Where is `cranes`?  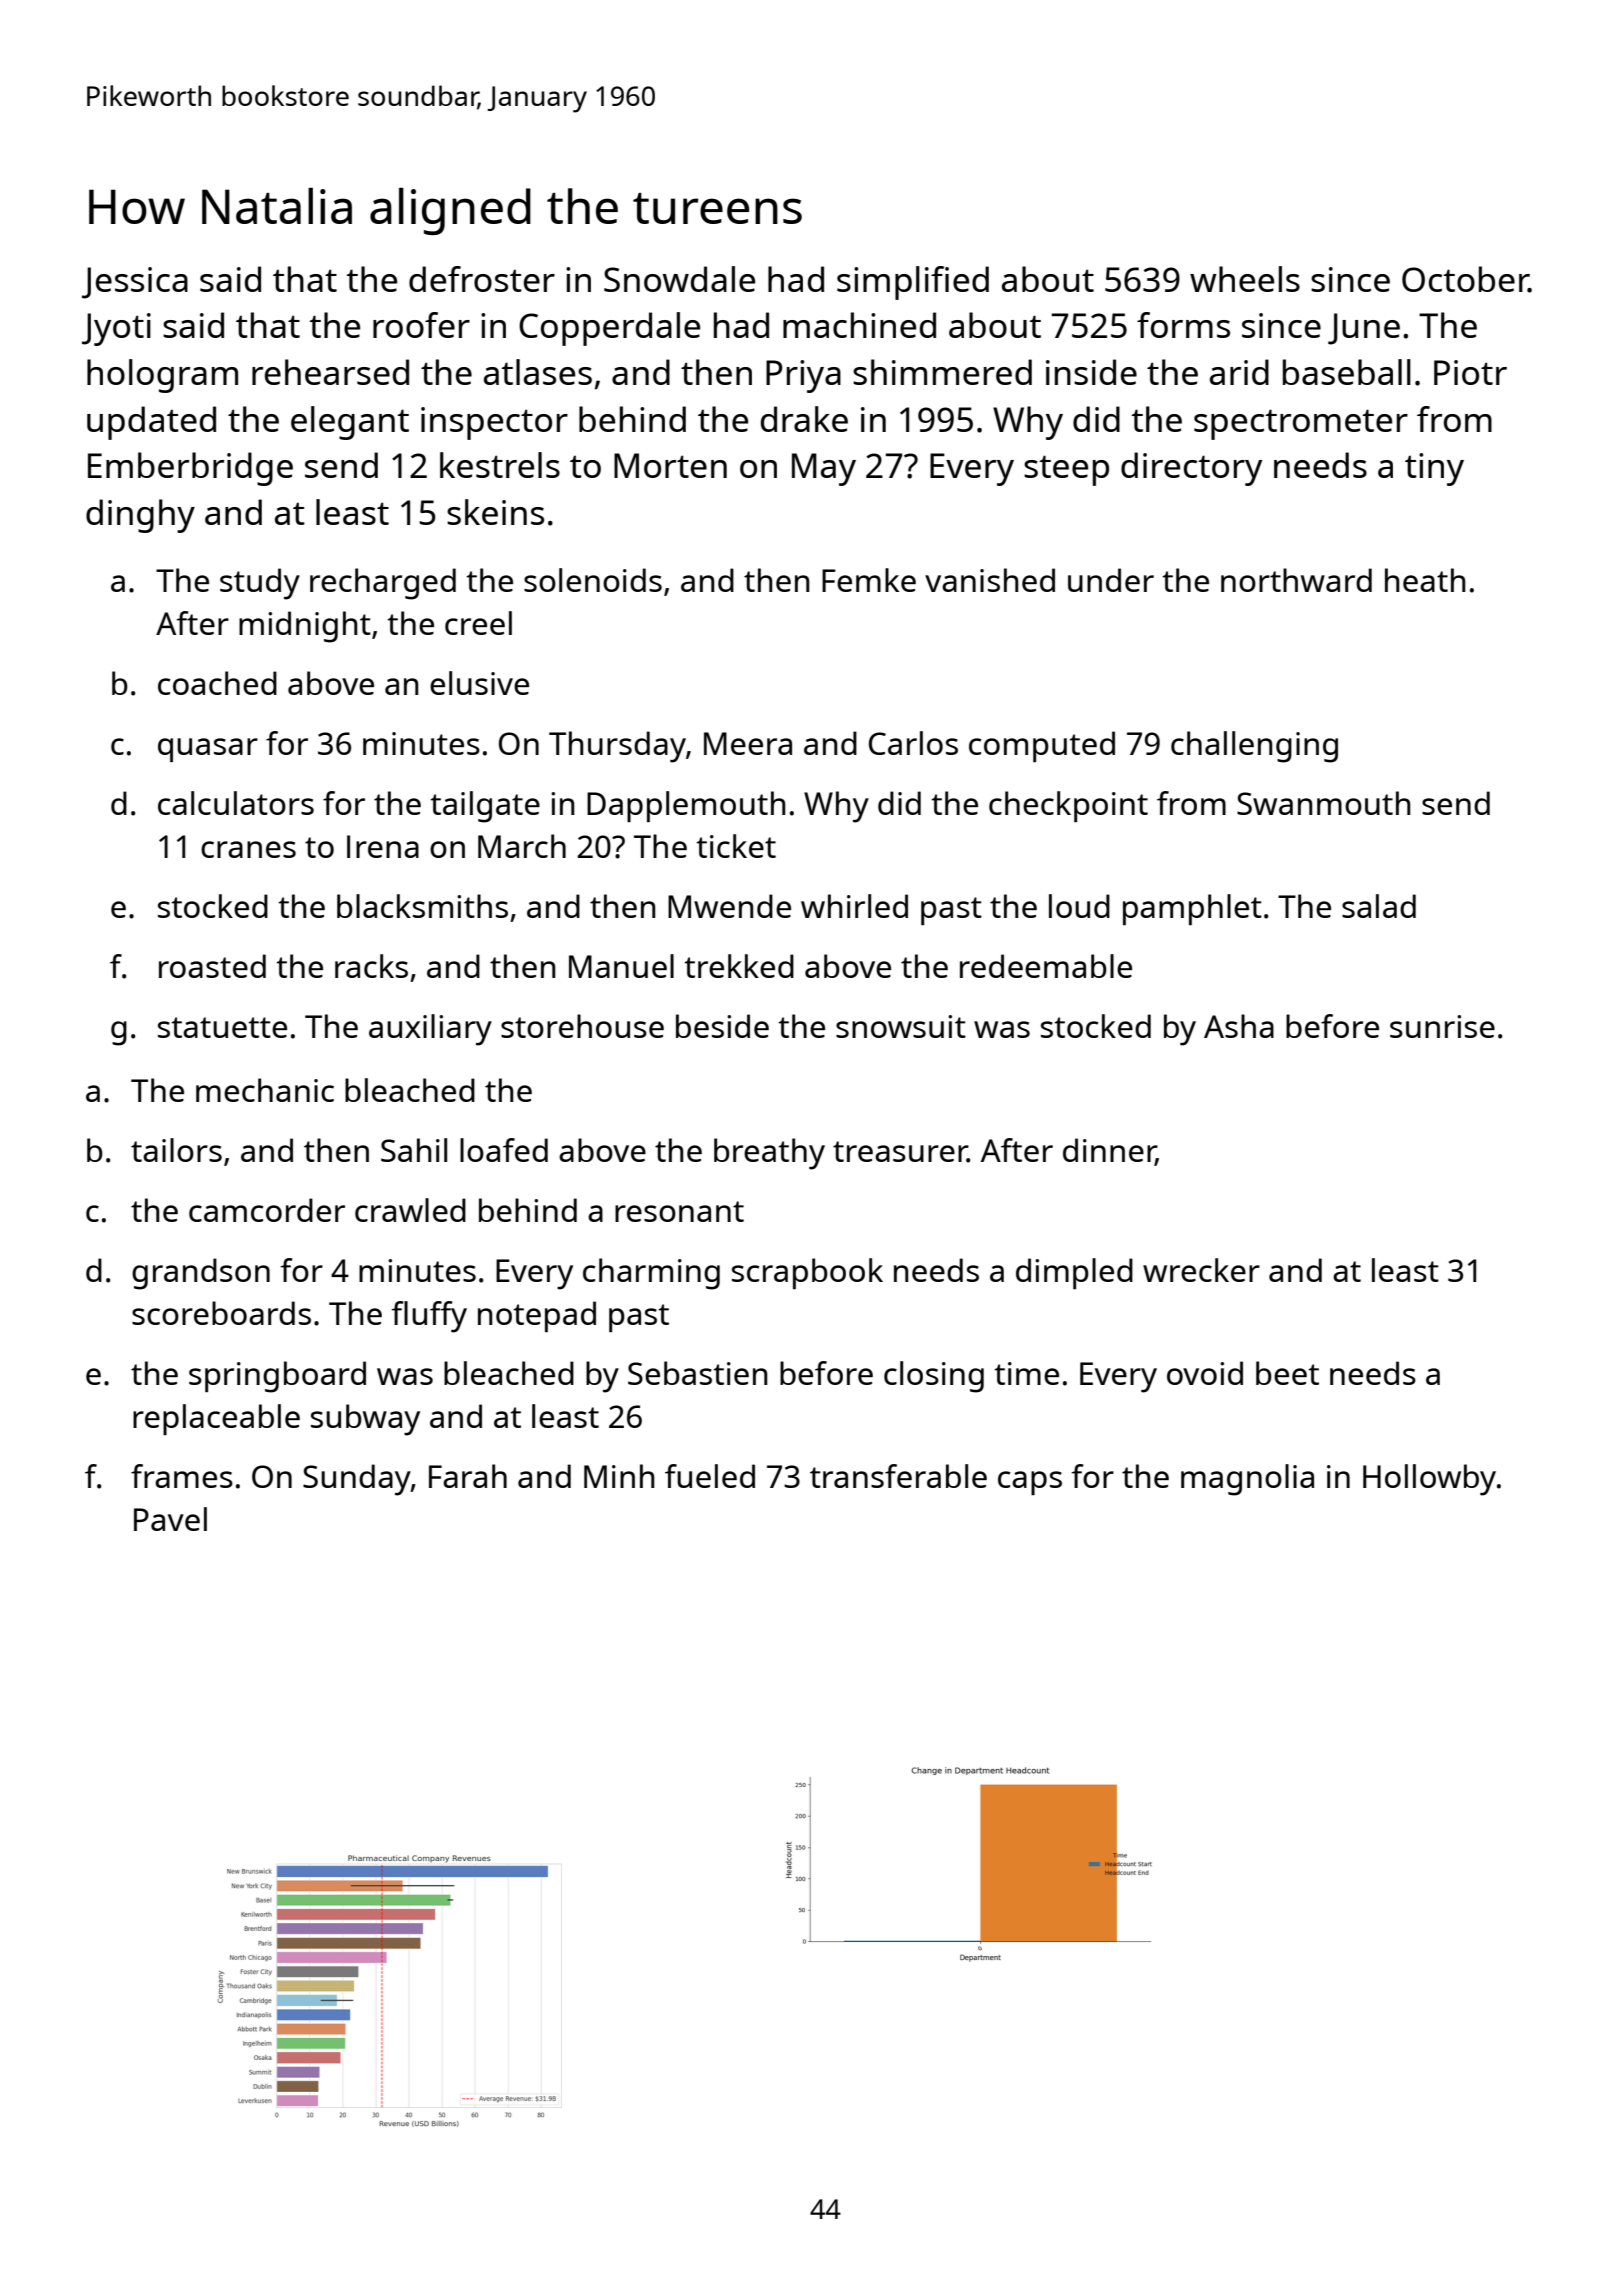
cranes is located at coordinates (248, 849).
